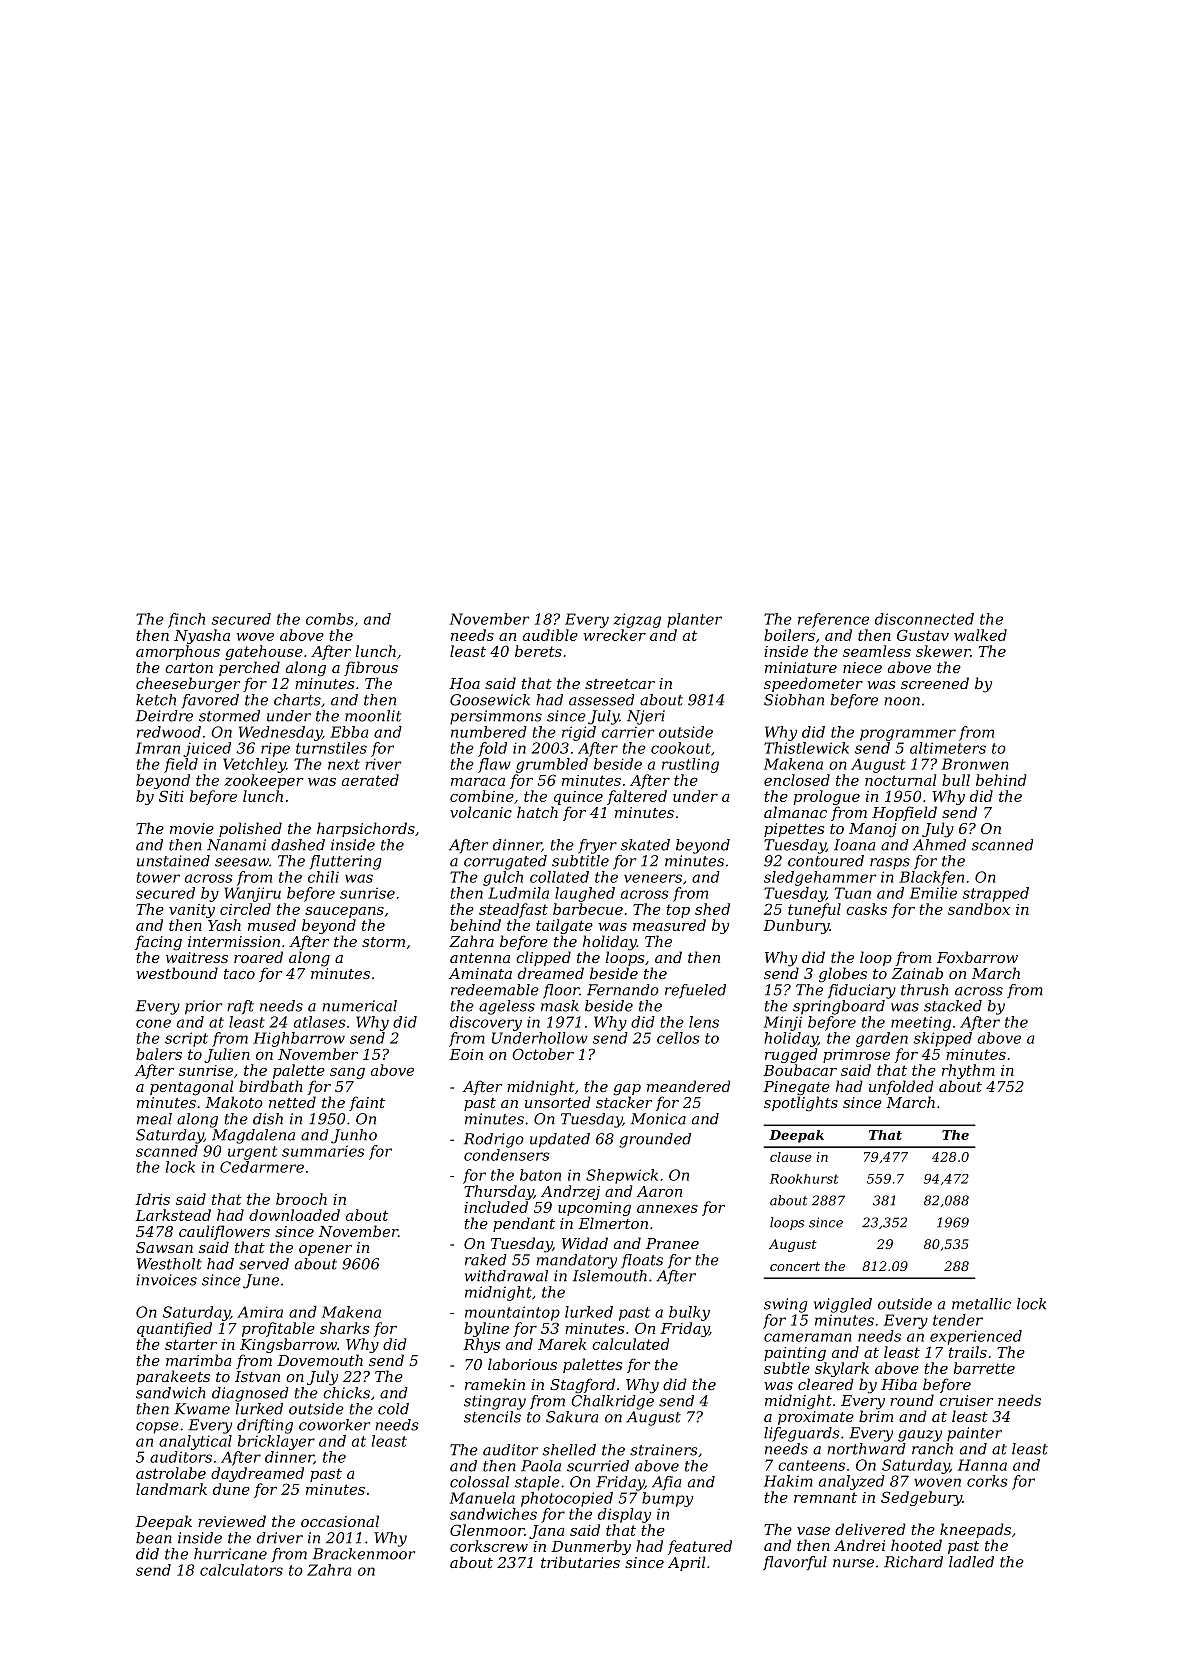  Describe the element at coordinates (843, 1305) in the page. I see `wiggled` at that location.
